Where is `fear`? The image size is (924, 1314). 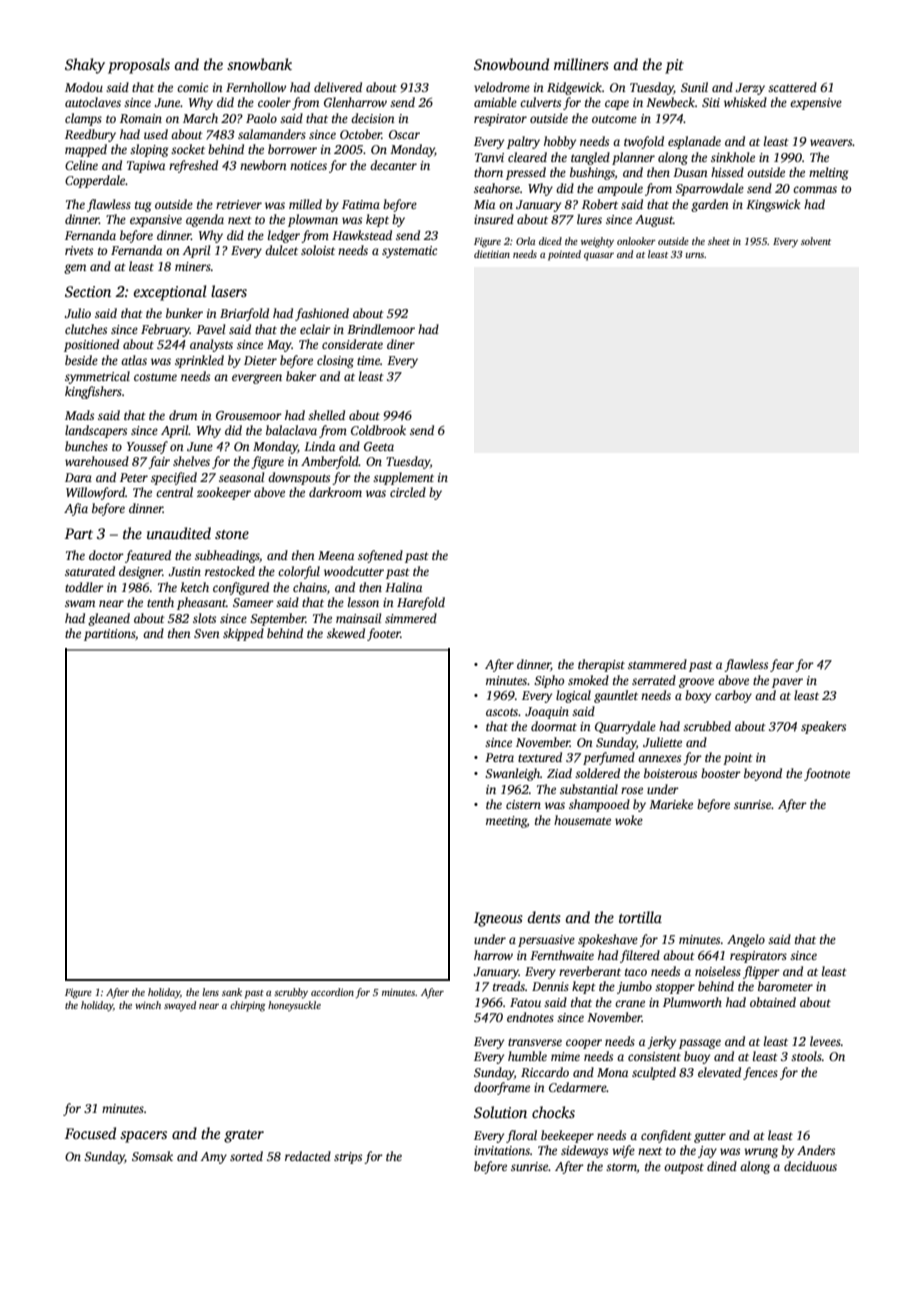
fear is located at coordinates (782, 665).
